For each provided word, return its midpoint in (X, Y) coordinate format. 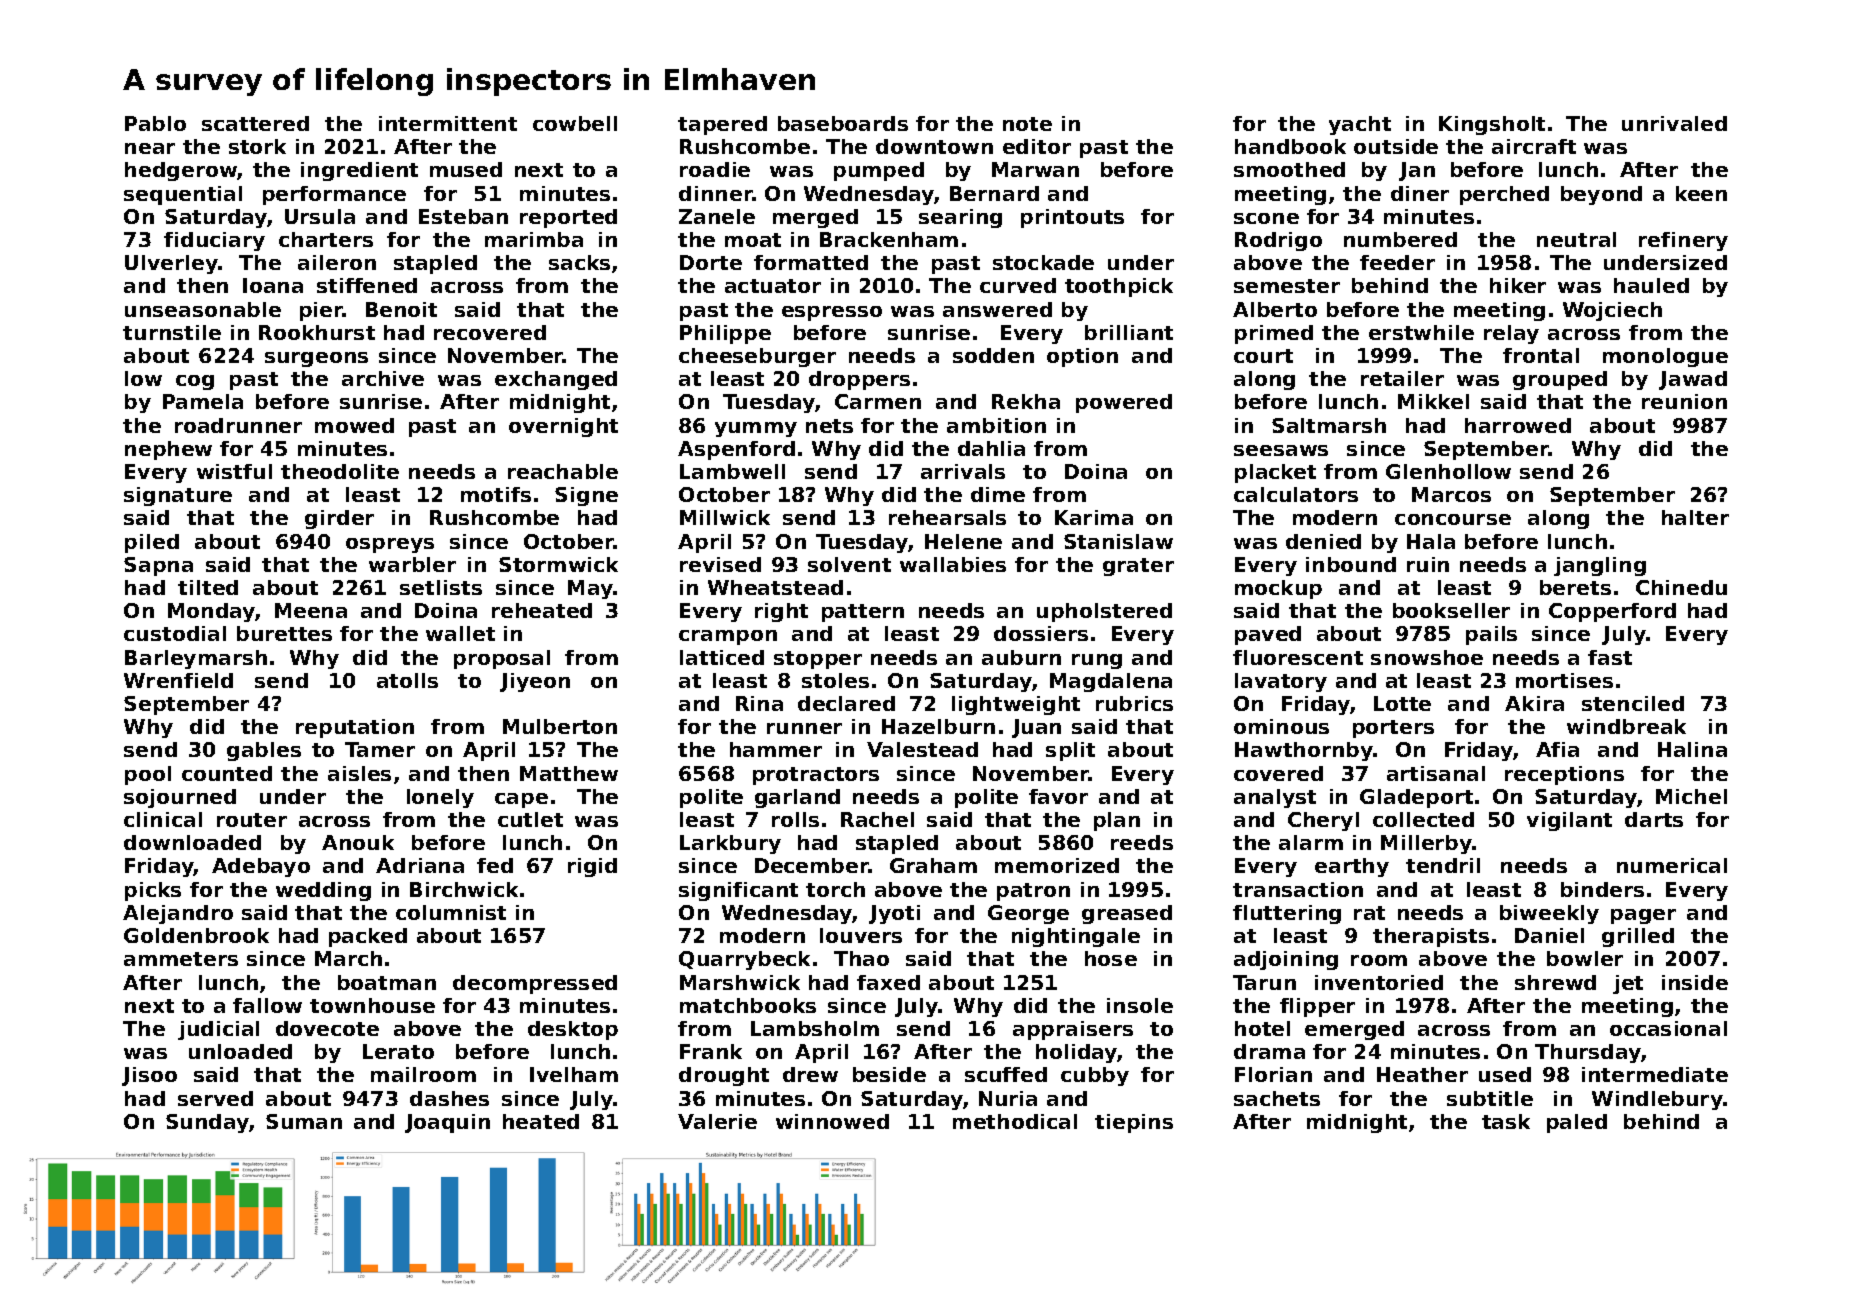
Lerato (398, 1051)
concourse (1453, 519)
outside (1396, 146)
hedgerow (181, 171)
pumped (879, 171)
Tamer (380, 749)
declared (846, 703)
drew (810, 1074)
